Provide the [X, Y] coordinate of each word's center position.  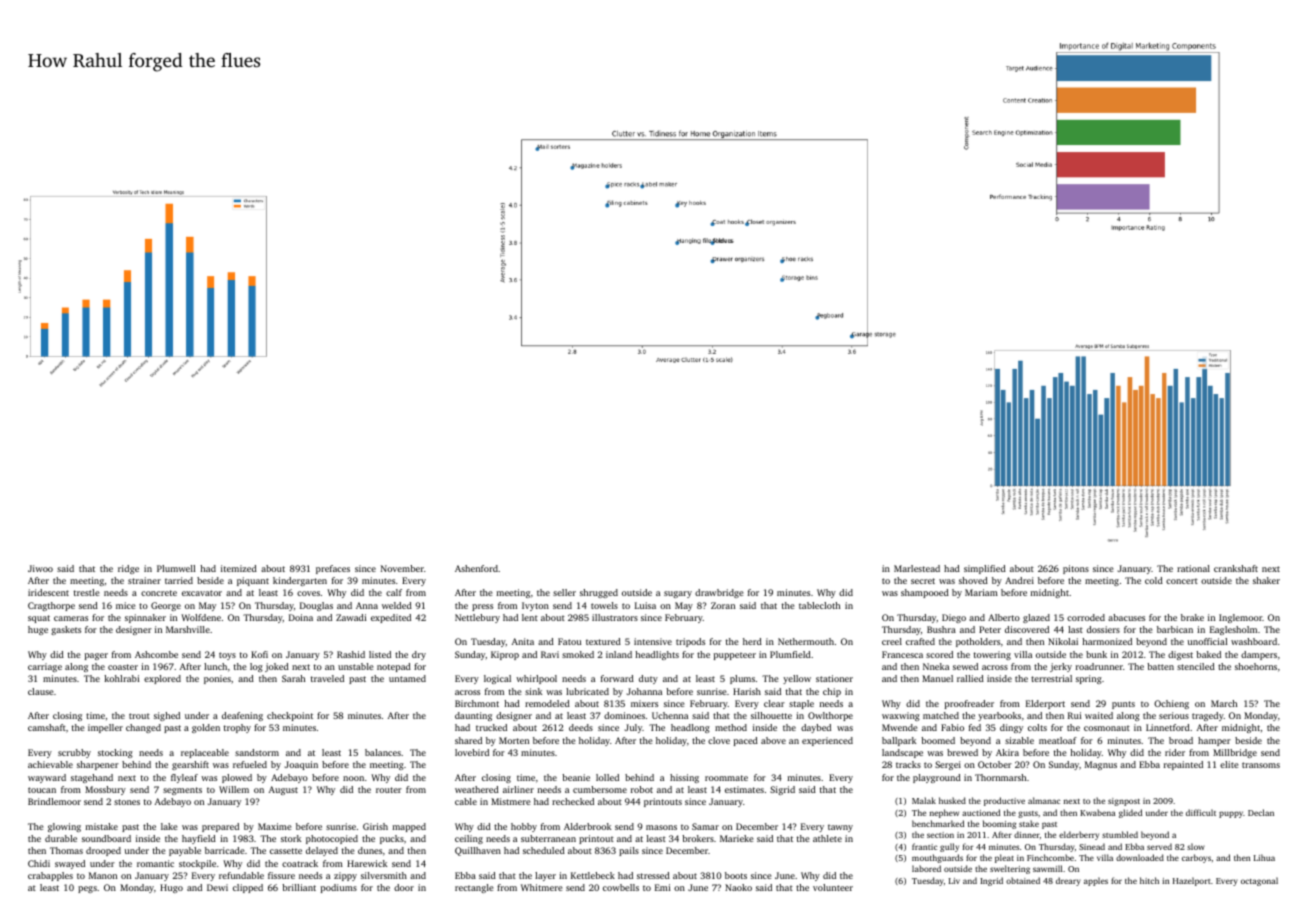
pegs [87, 889]
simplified [985, 569]
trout [139, 716]
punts [1123, 705]
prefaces [333, 569]
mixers [644, 703]
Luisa [645, 605]
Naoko [738, 887]
